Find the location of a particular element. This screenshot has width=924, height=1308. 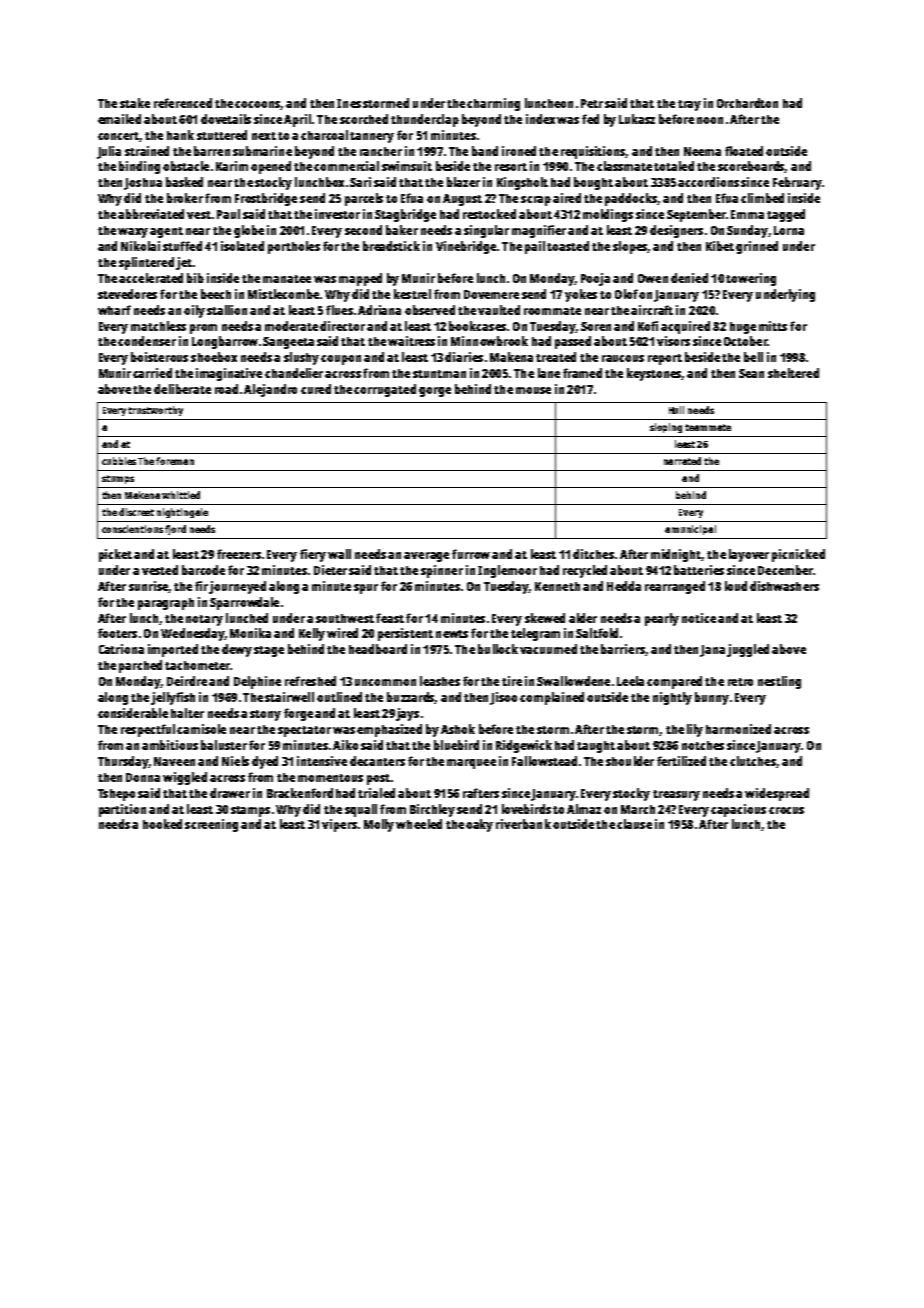

riverbank is located at coordinates (523, 824).
